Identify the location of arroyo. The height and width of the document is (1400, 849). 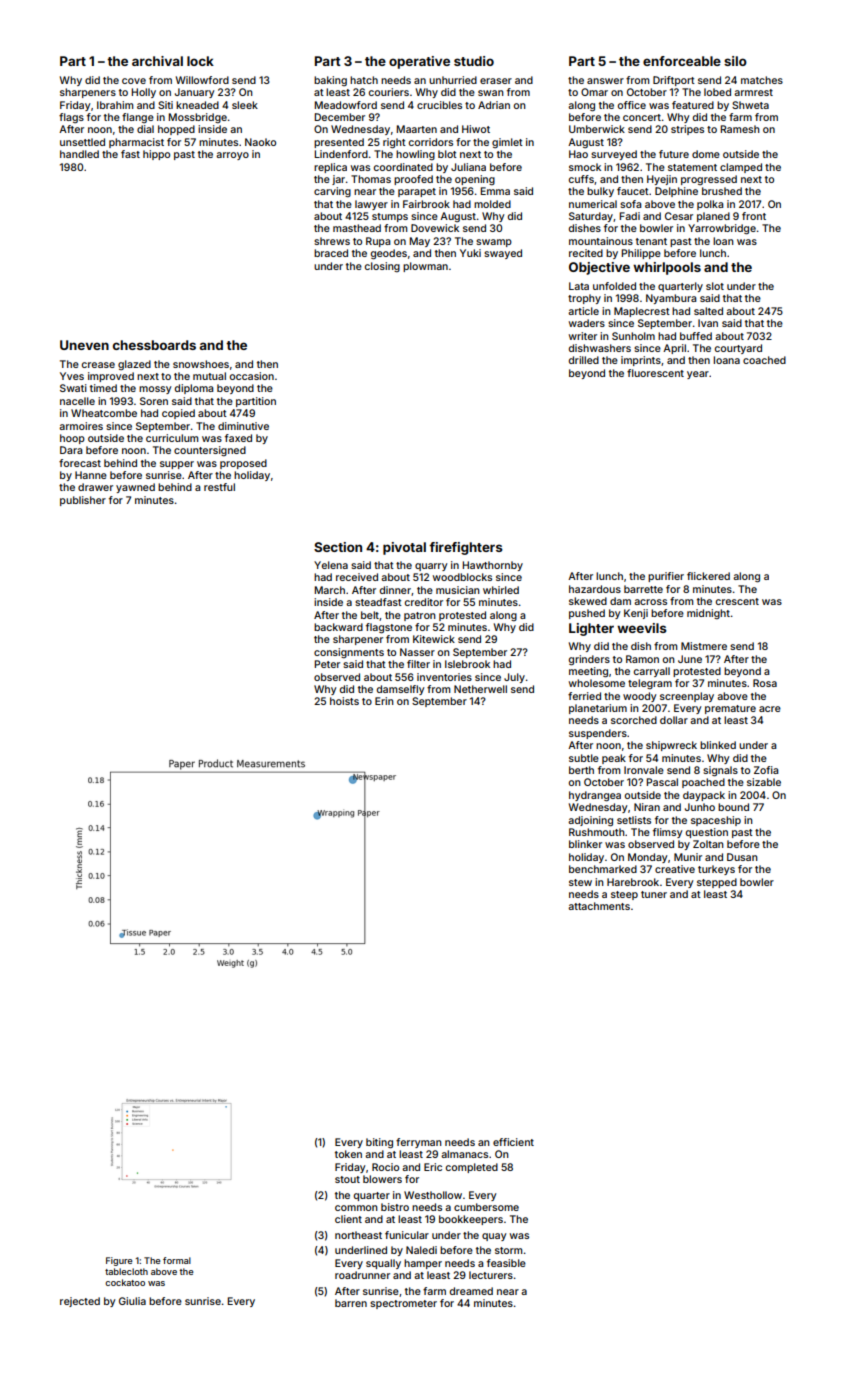
(232, 156).
